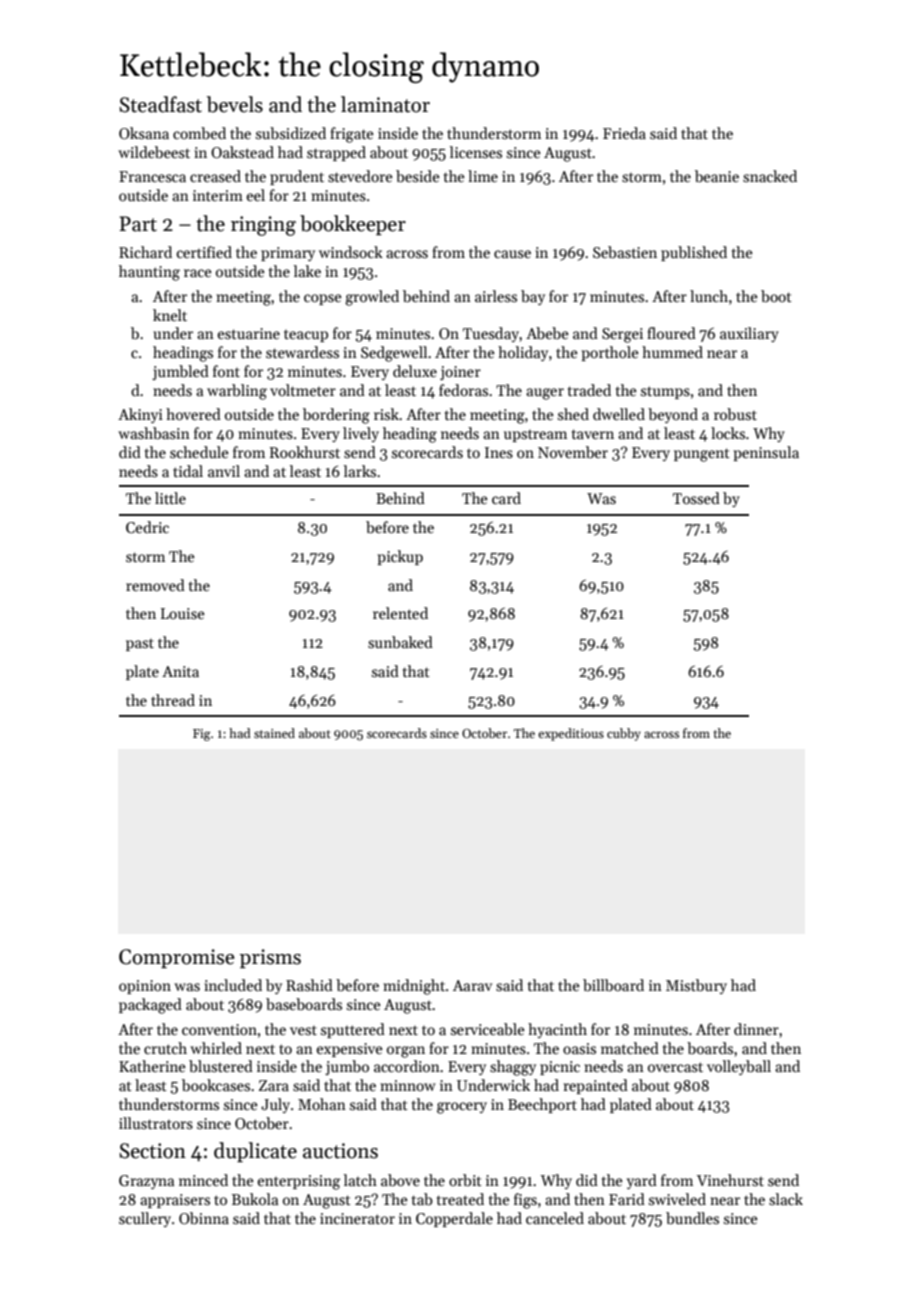  I want to click on Grazyna, so click(146, 1182).
